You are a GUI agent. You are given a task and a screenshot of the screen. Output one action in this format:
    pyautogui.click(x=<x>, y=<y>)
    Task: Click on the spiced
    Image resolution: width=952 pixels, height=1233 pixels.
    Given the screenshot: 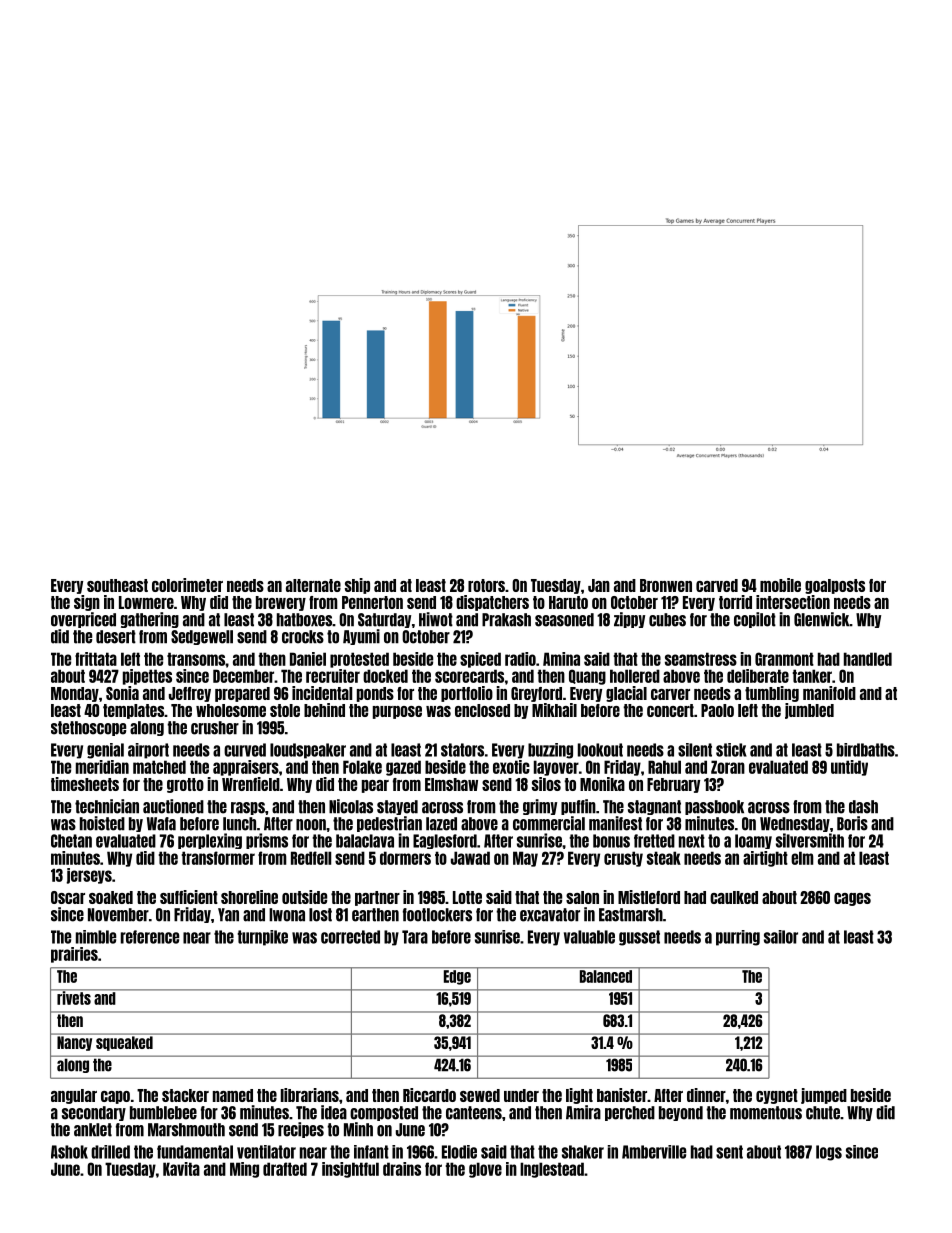 What is the action you would take?
    pyautogui.click(x=480, y=660)
